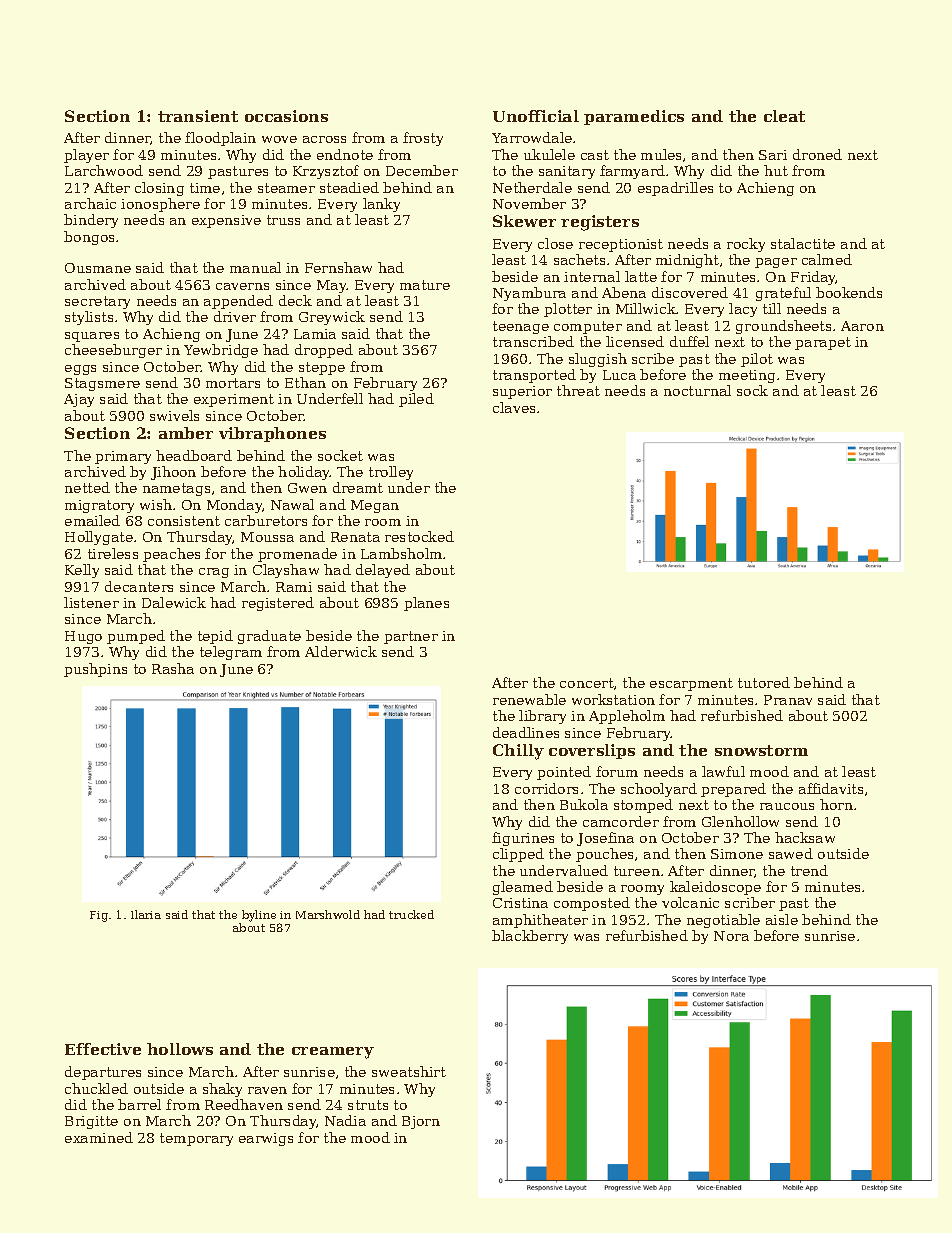 This document has height=1233, width=952. I want to click on piled, so click(416, 400).
